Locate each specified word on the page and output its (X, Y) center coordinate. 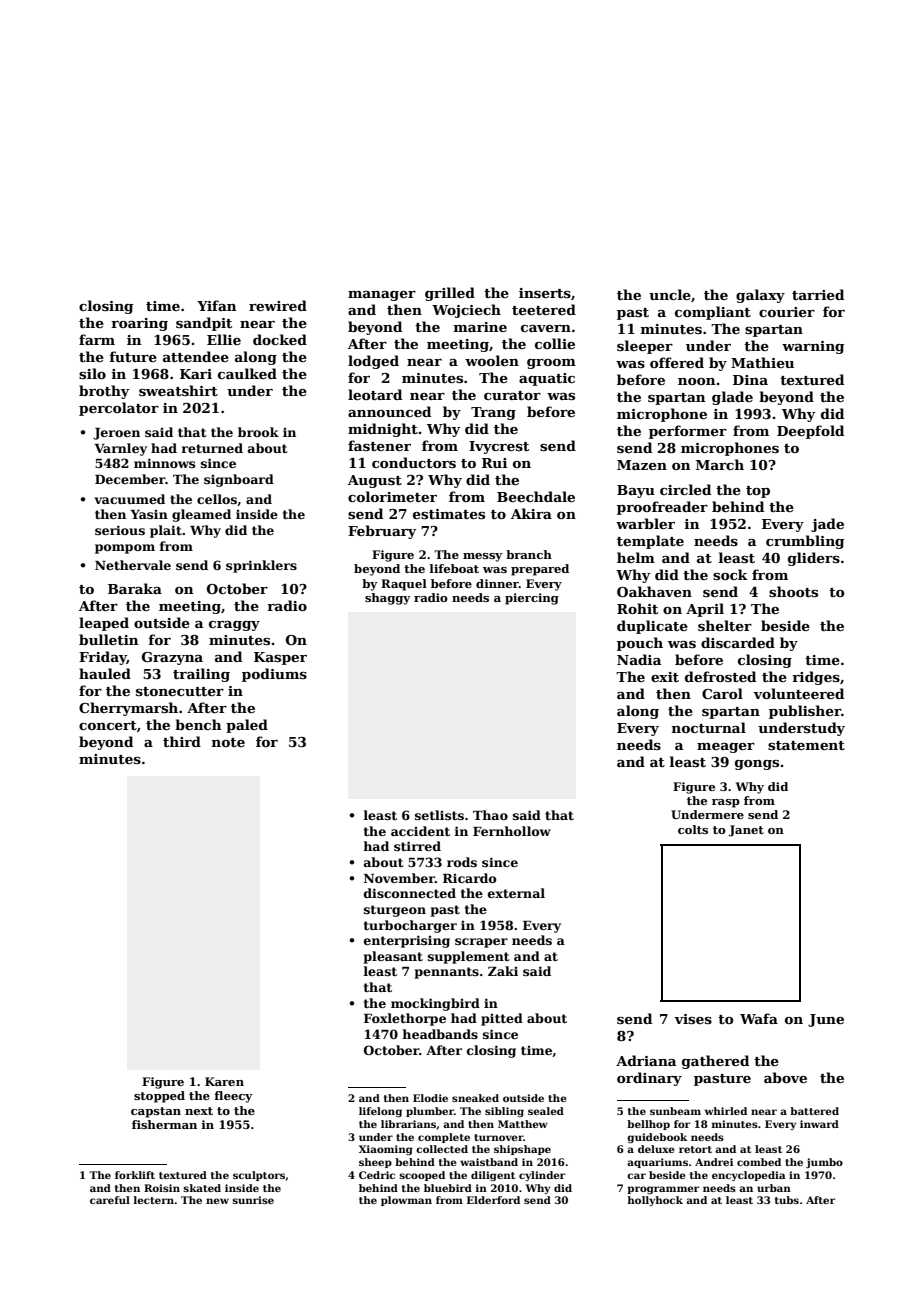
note (228, 742)
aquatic (547, 379)
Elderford (493, 1200)
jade (827, 525)
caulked (247, 373)
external (516, 893)
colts (693, 829)
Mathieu (762, 362)
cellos (217, 499)
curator (512, 395)
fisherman (164, 1124)
